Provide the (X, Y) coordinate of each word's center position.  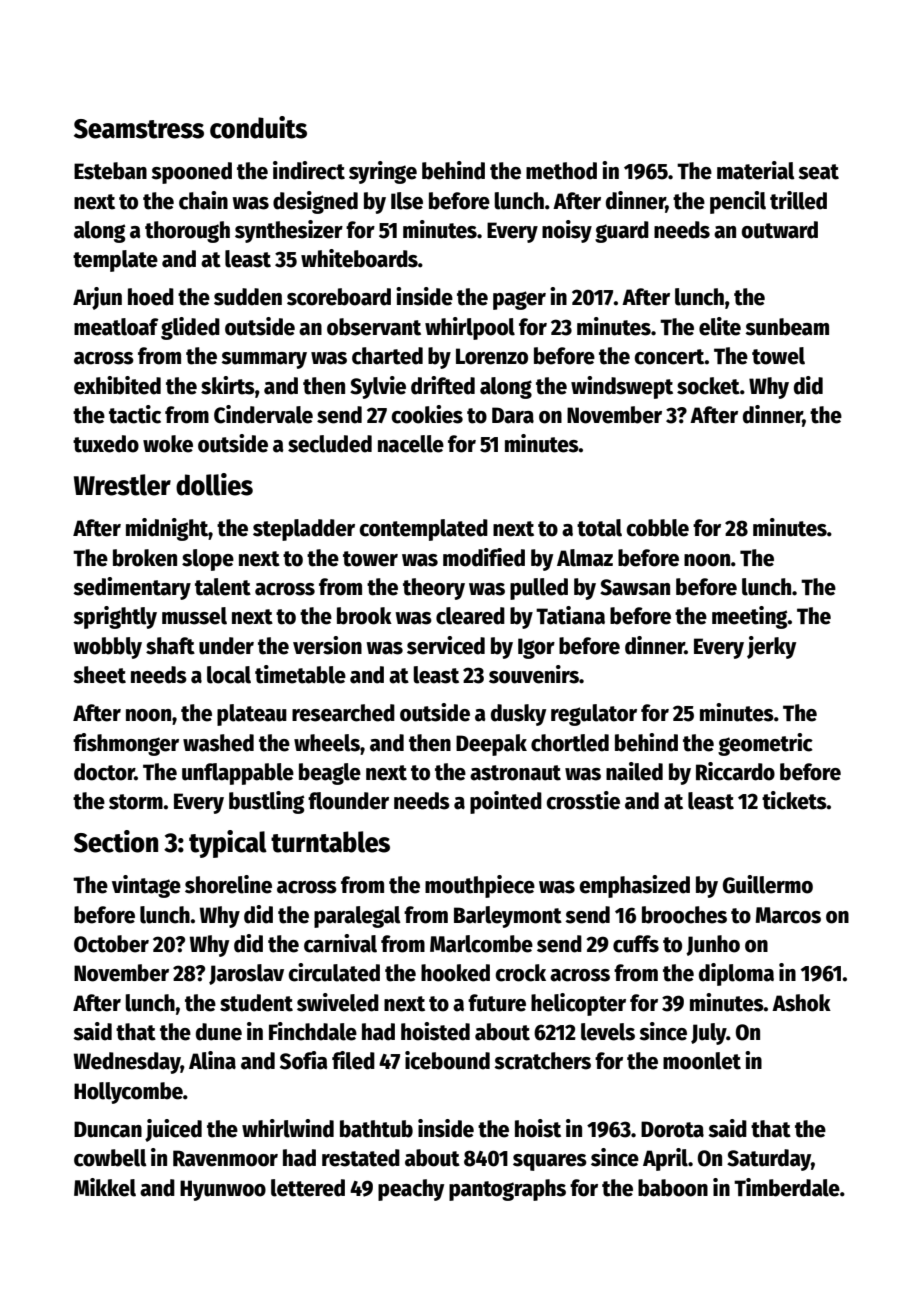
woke (168, 444)
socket (708, 386)
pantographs (507, 1190)
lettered (308, 1188)
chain (203, 200)
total (599, 528)
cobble (657, 528)
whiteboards (359, 258)
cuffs (636, 944)
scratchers (542, 1061)
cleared (470, 616)
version (327, 645)
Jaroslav (246, 974)
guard (622, 232)
